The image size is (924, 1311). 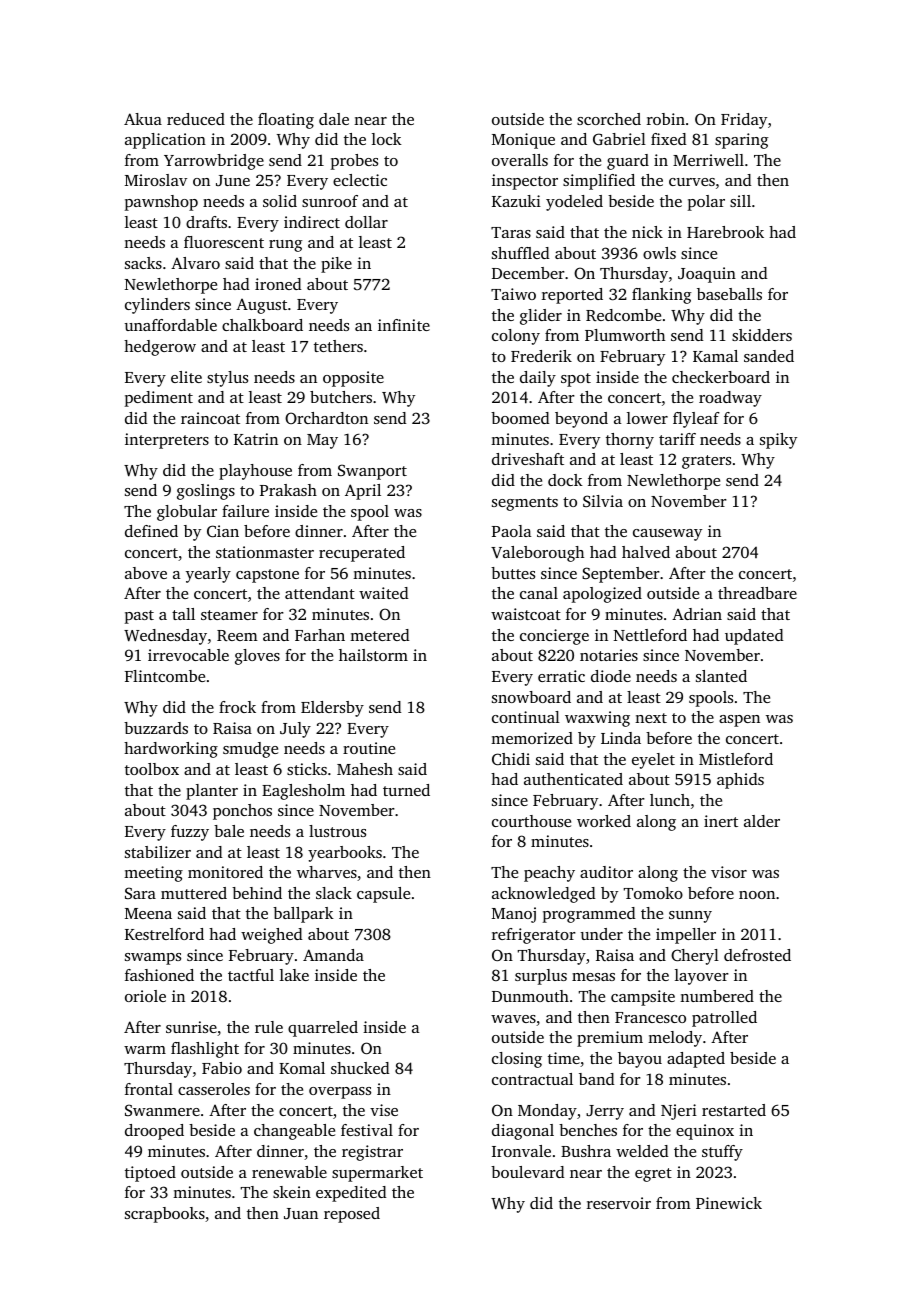 What do you see at coordinates (145, 996) in the page?
I see `oriole` at bounding box center [145, 996].
